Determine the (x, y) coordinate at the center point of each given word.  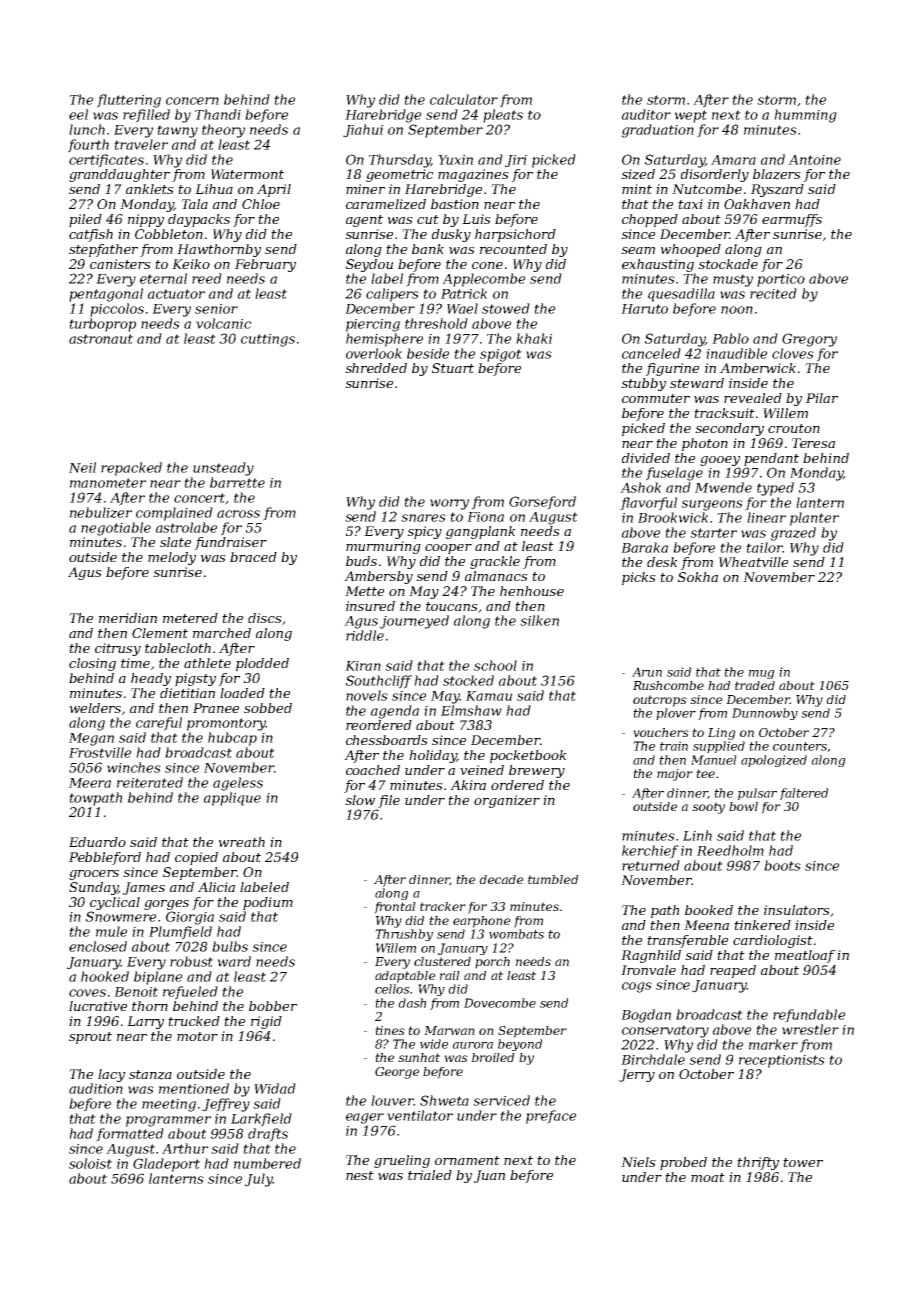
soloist (90, 1163)
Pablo (730, 338)
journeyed (414, 622)
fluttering (129, 101)
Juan (489, 1176)
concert (199, 498)
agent (364, 221)
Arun (647, 672)
